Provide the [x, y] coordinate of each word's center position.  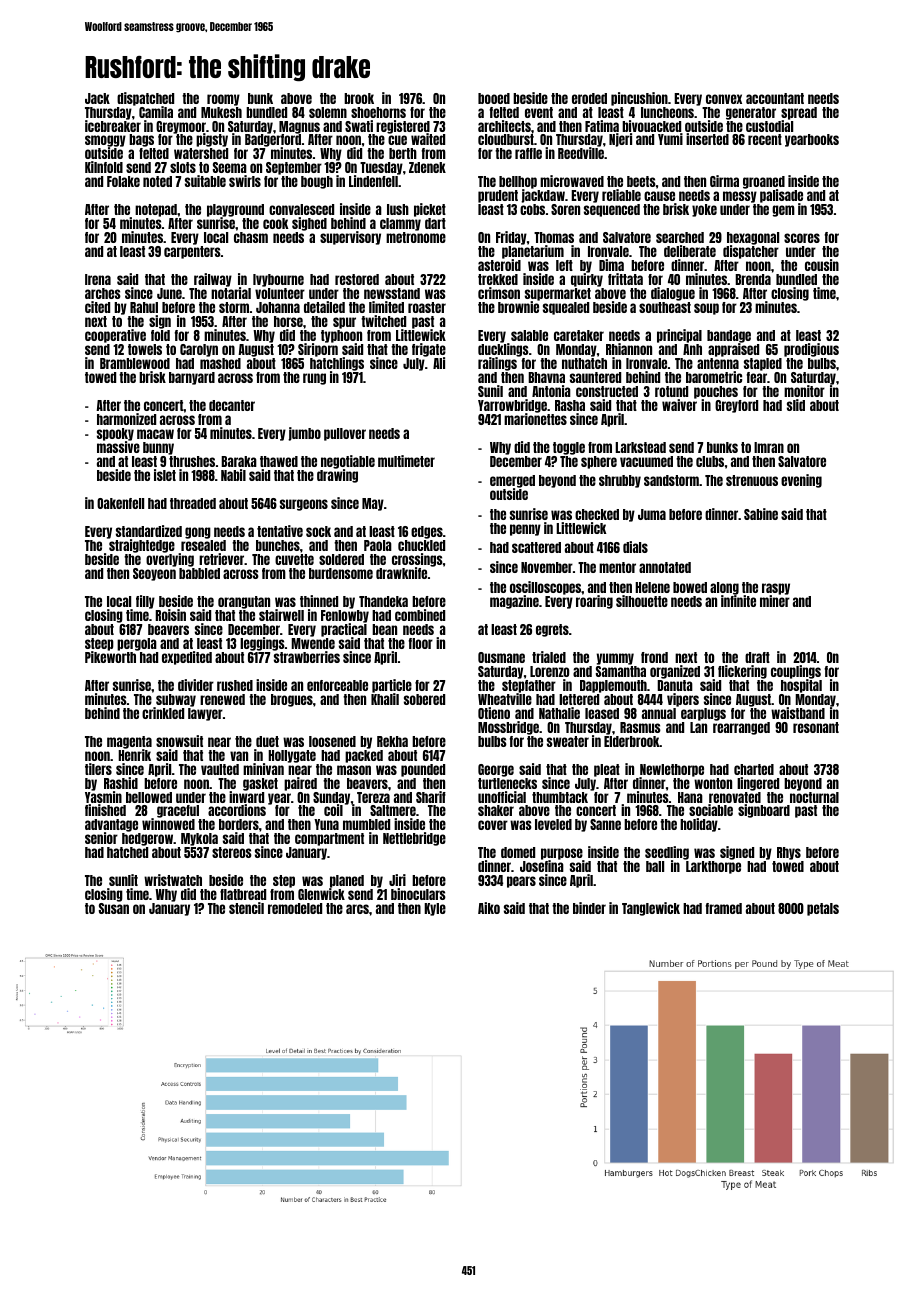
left [564, 265]
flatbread [243, 894]
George [496, 770]
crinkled [163, 713]
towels [145, 349]
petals [823, 909]
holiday [699, 825]
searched [680, 237]
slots [183, 167]
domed [518, 852]
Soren [565, 209]
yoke [704, 210]
